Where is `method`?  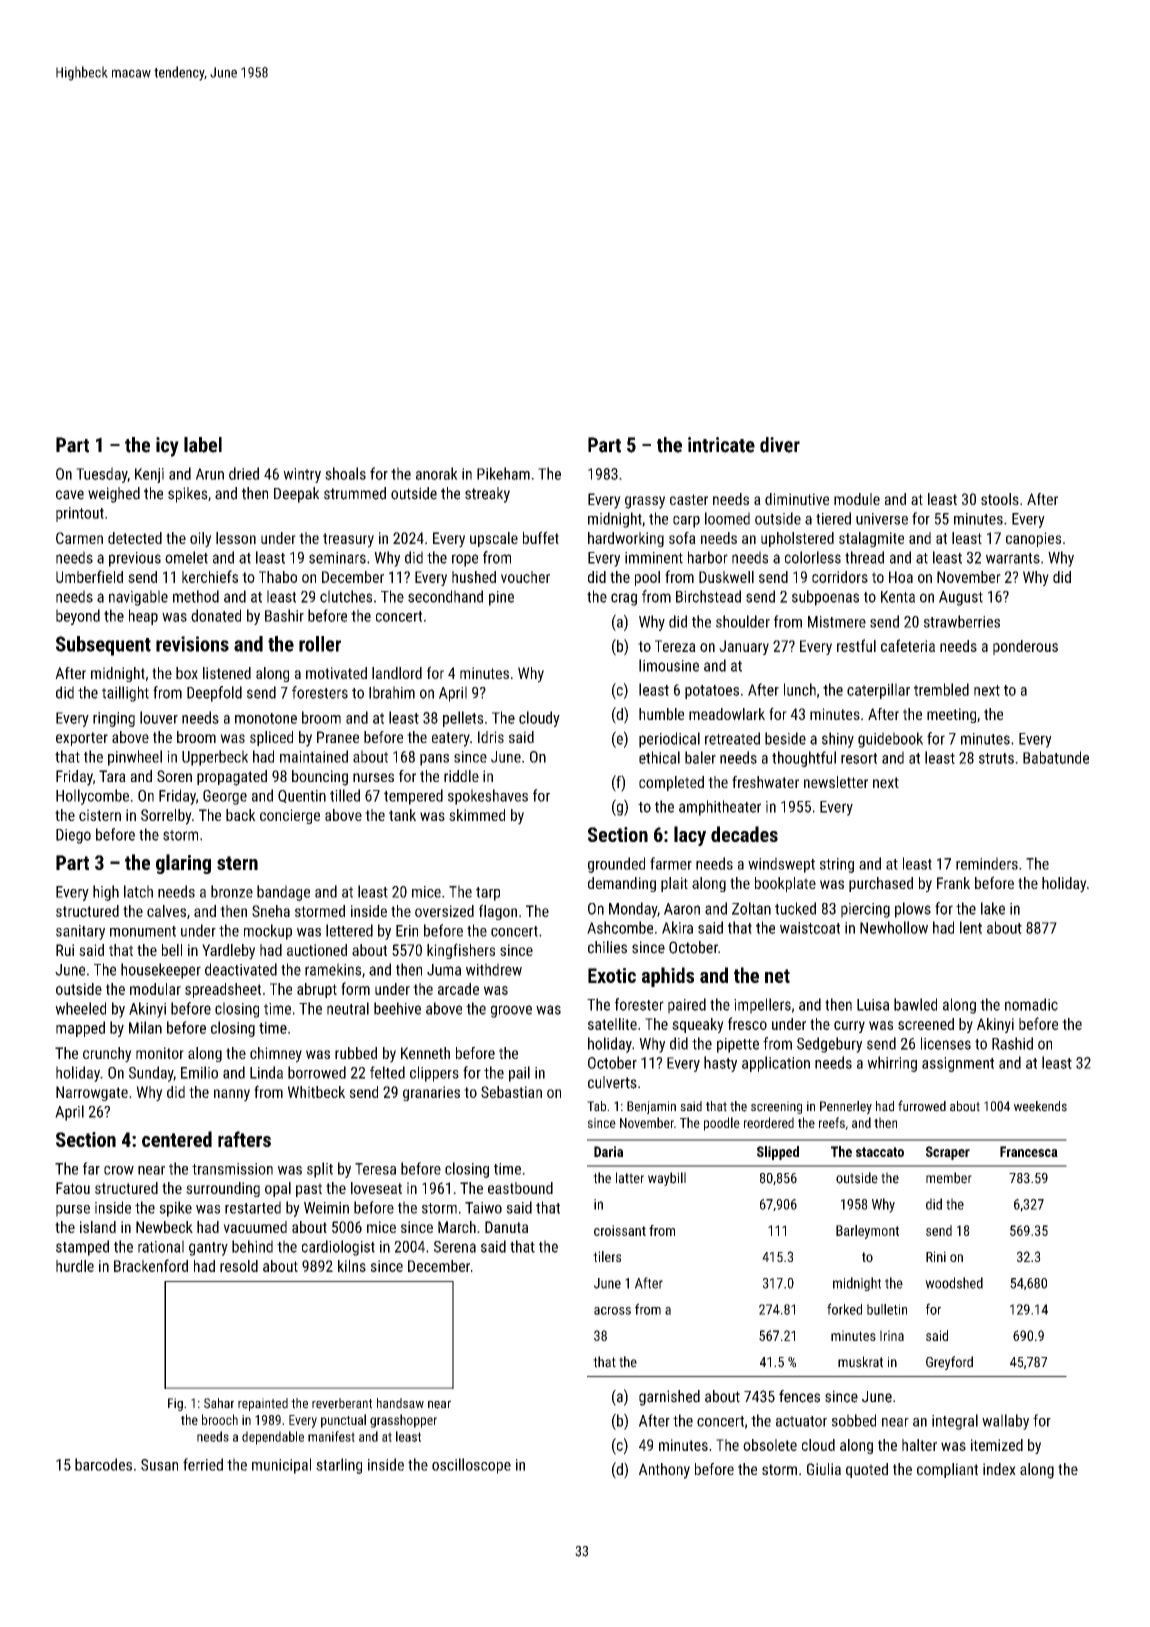 method is located at coordinates (196, 596).
